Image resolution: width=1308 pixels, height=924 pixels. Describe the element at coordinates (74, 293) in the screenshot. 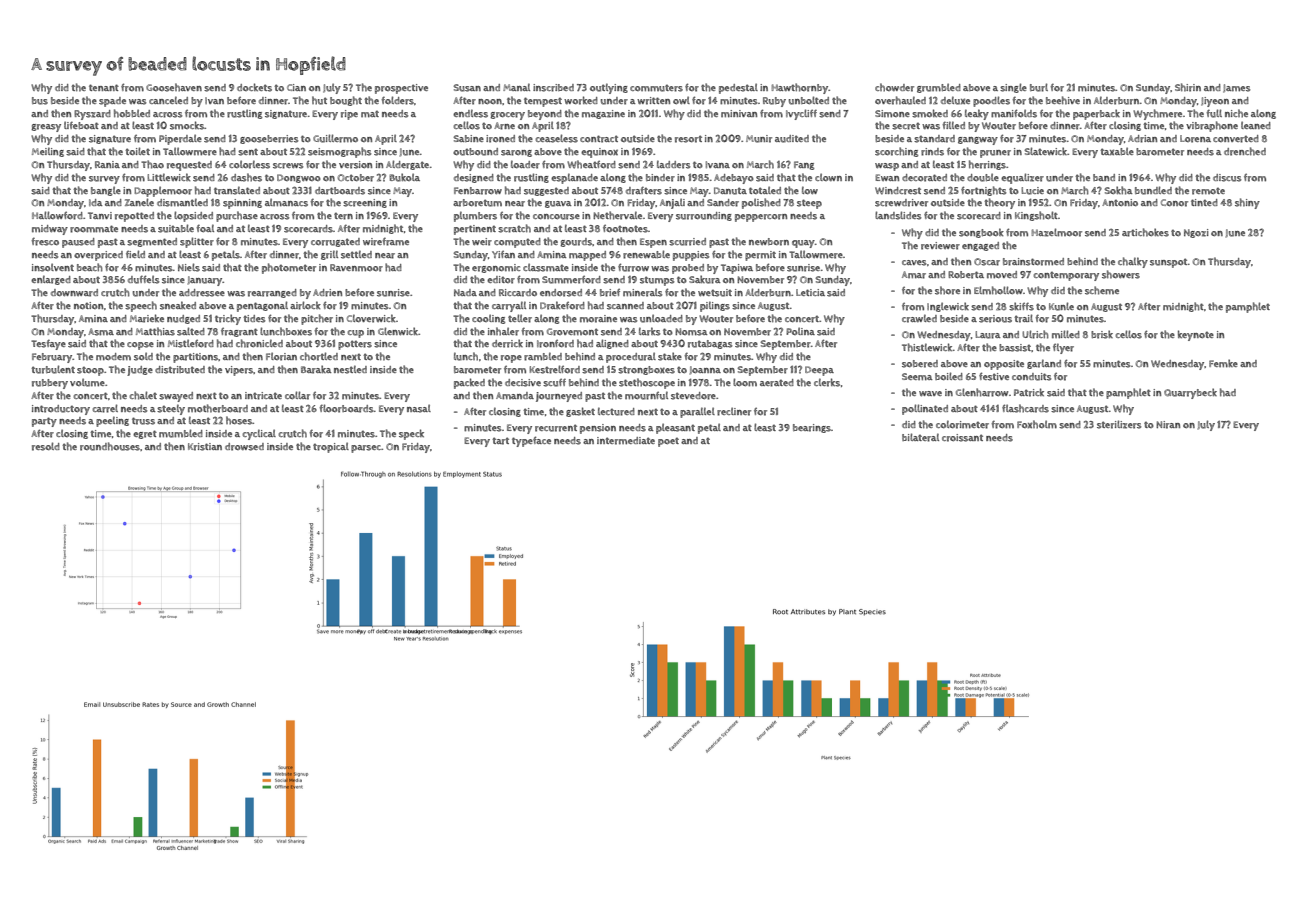

I see `downward` at that location.
